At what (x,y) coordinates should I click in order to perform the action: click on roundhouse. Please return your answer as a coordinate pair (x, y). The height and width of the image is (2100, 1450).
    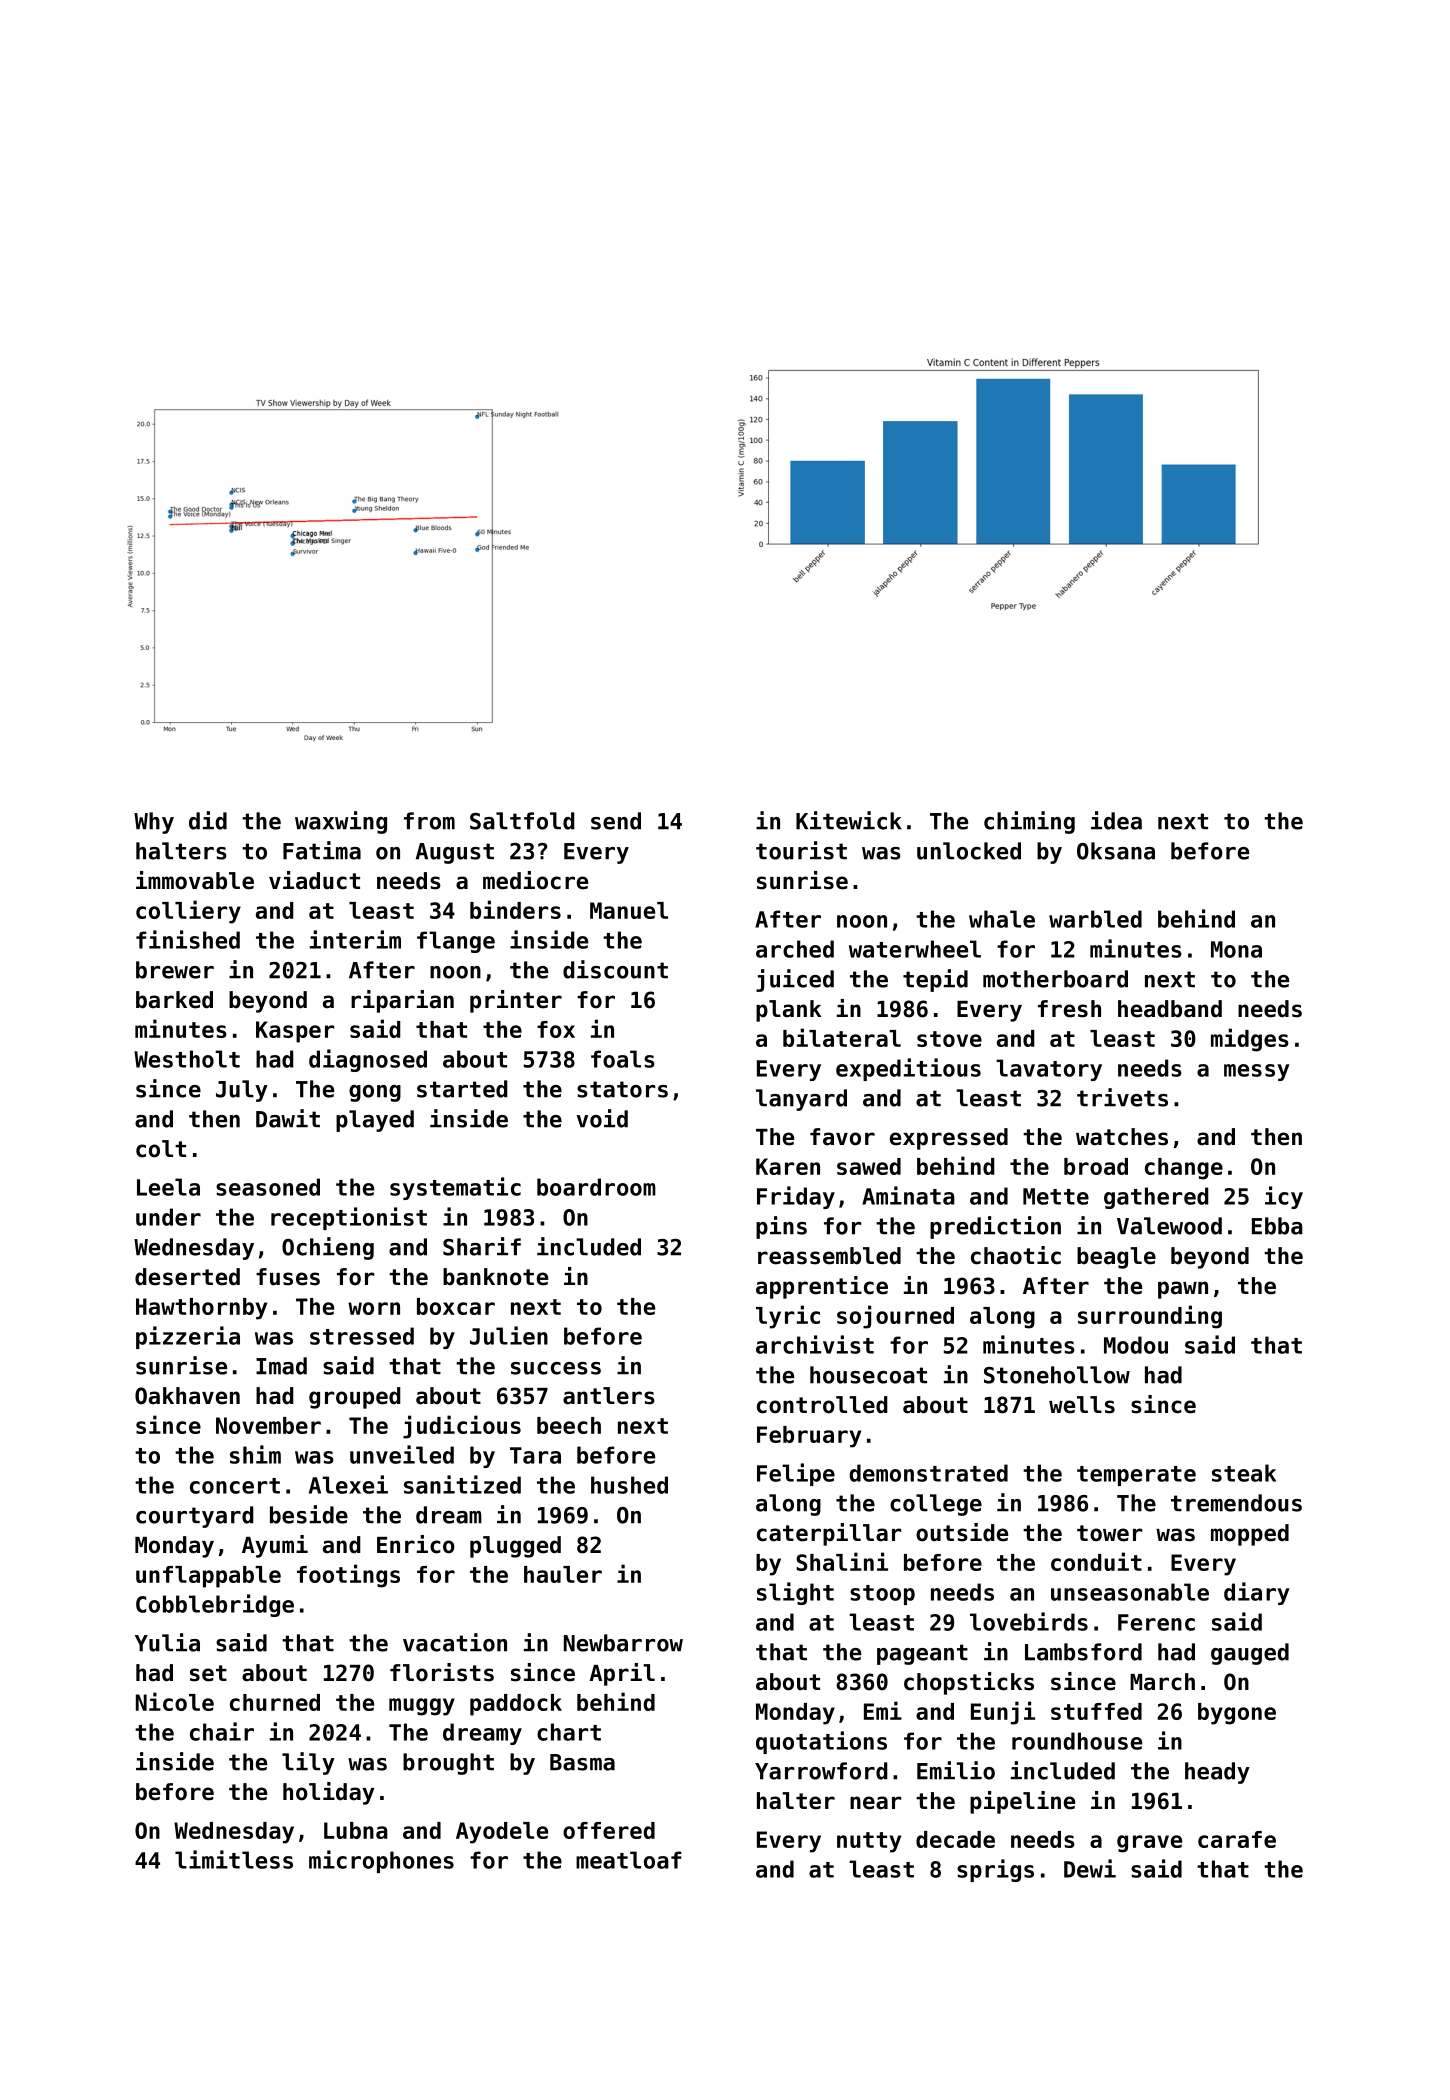
    Looking at the image, I should click on (1077, 1741).
